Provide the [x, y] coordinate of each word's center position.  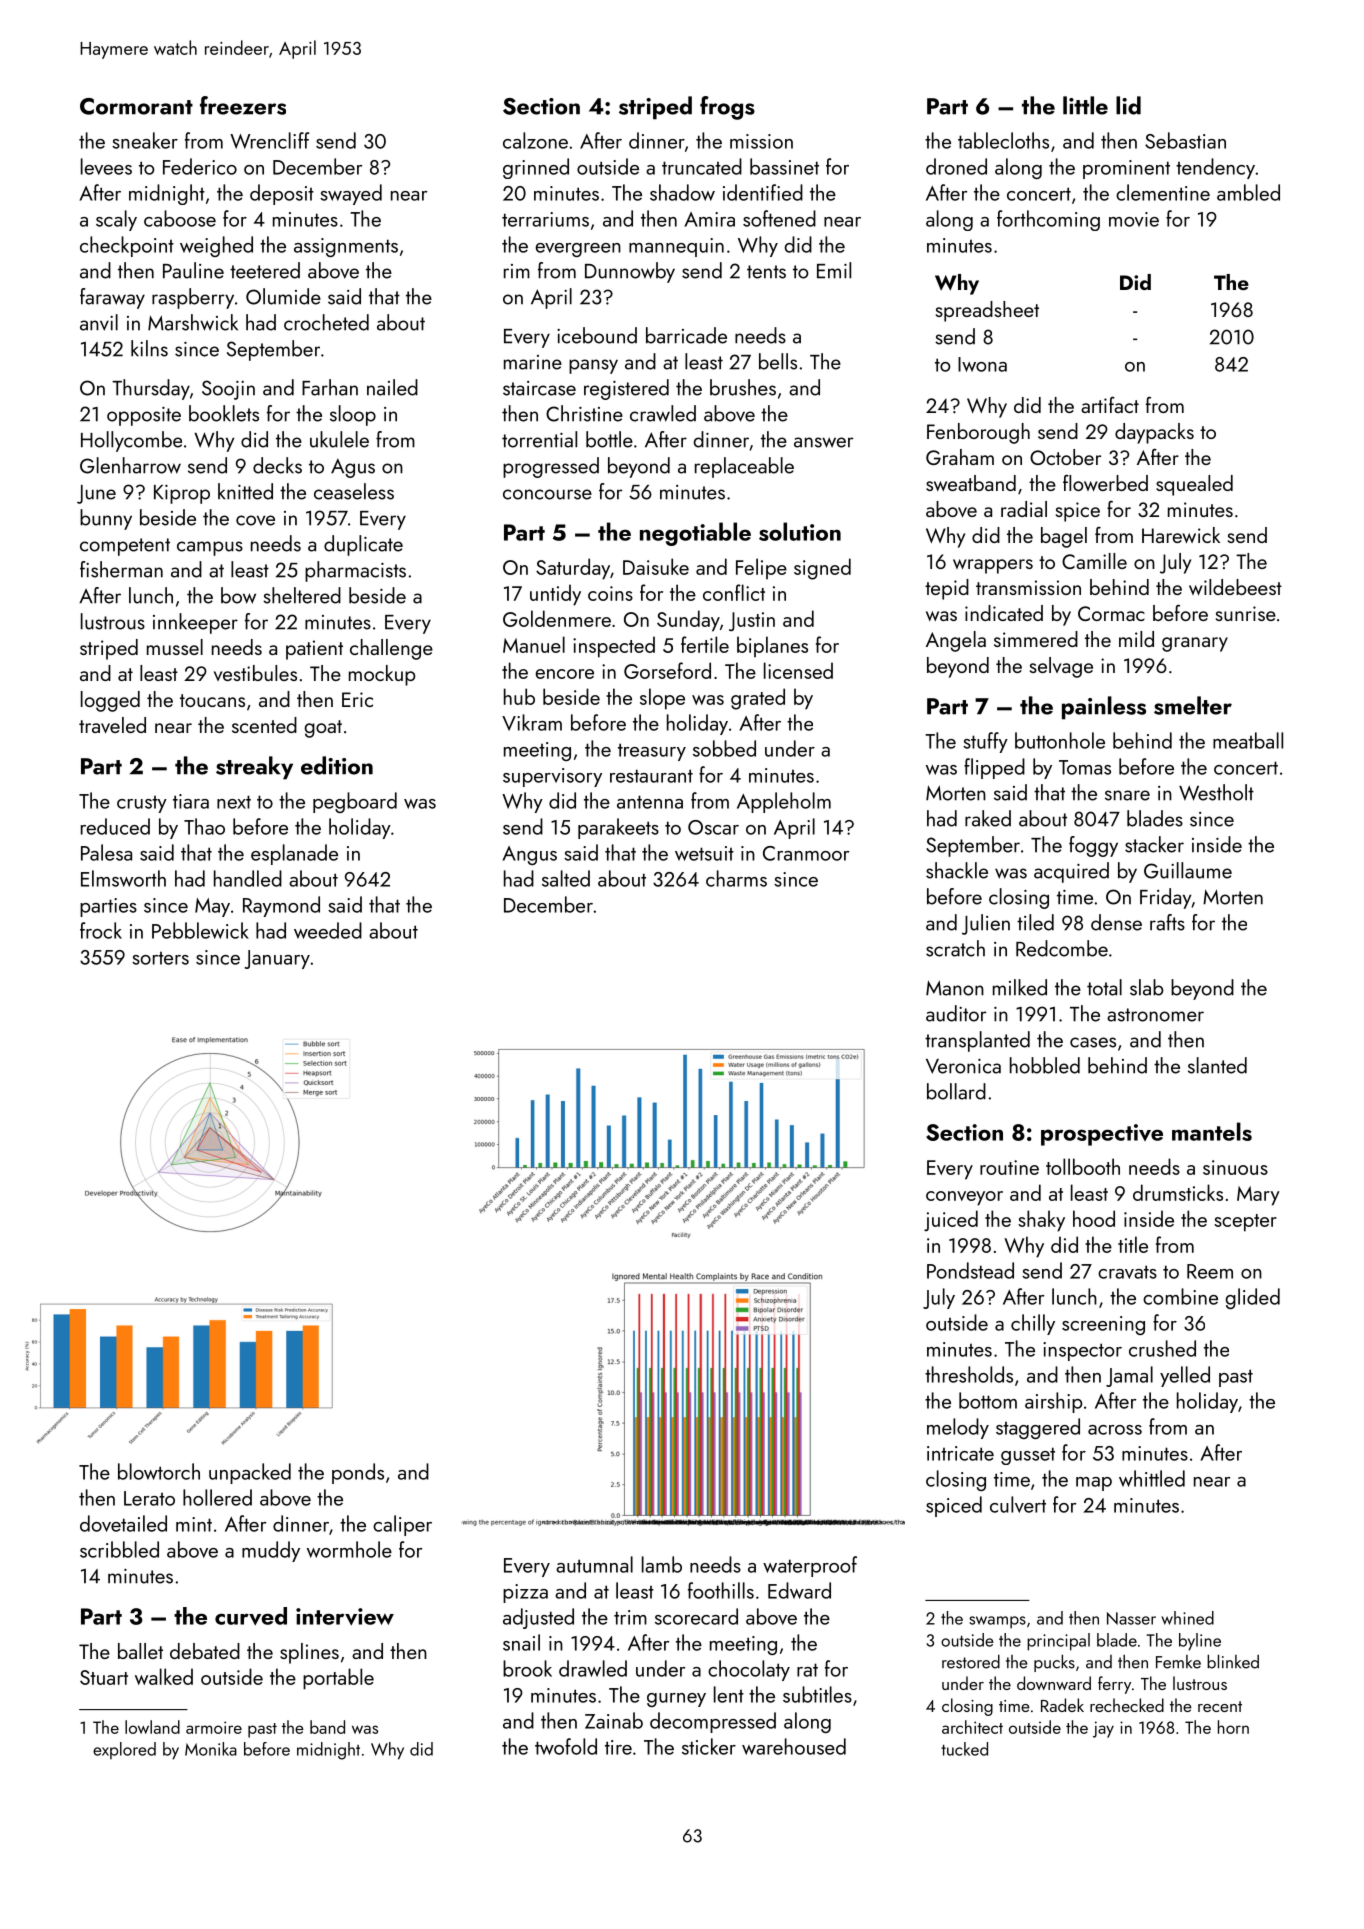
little [1085, 105]
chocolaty [749, 1670]
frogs [727, 108]
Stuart [104, 1677]
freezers [243, 105]
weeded [328, 930]
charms [736, 878]
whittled [1152, 1478]
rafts [1167, 922]
